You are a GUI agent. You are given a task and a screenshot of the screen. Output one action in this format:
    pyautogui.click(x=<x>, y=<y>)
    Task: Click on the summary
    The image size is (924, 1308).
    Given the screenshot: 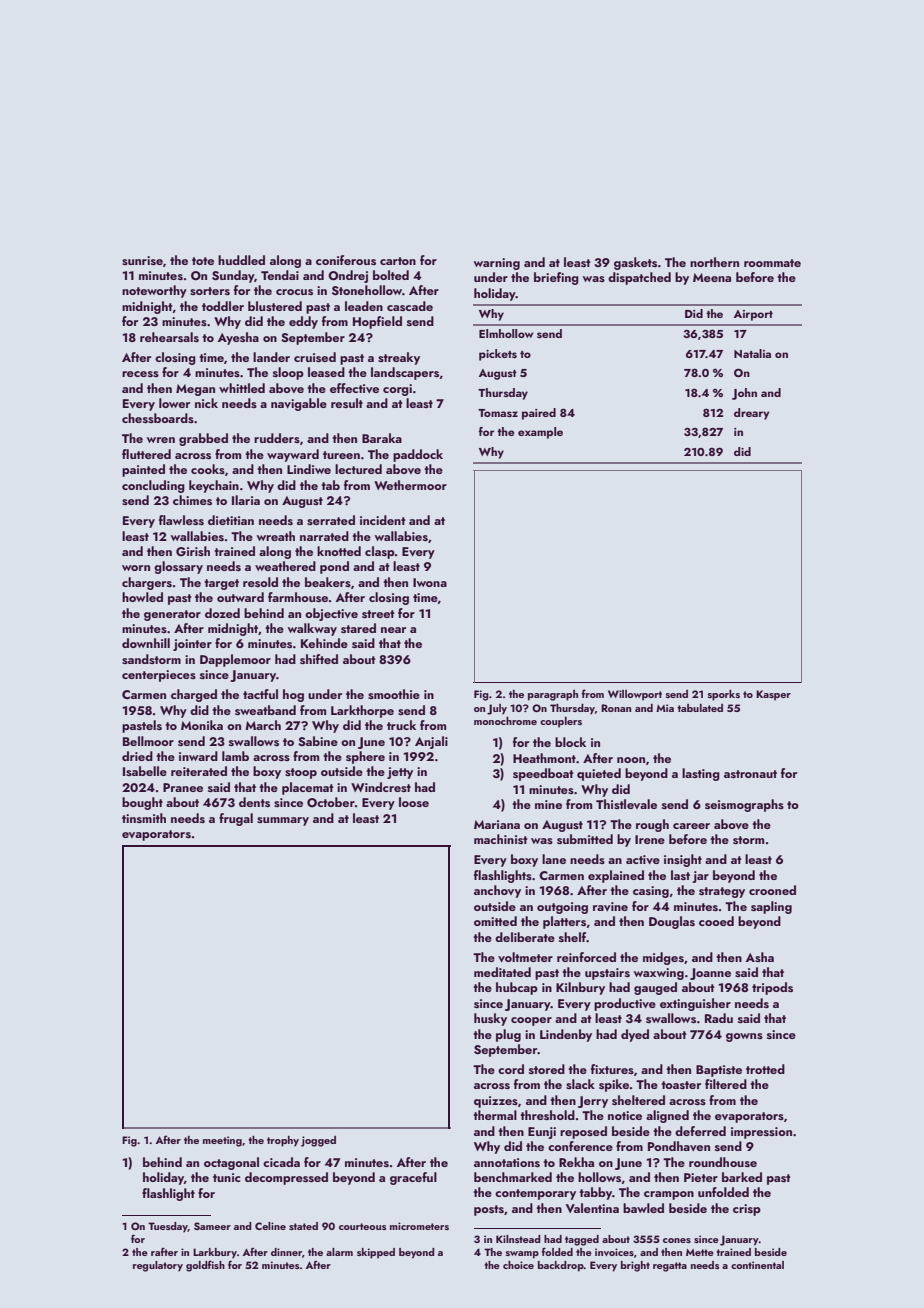 What is the action you would take?
    pyautogui.click(x=283, y=821)
